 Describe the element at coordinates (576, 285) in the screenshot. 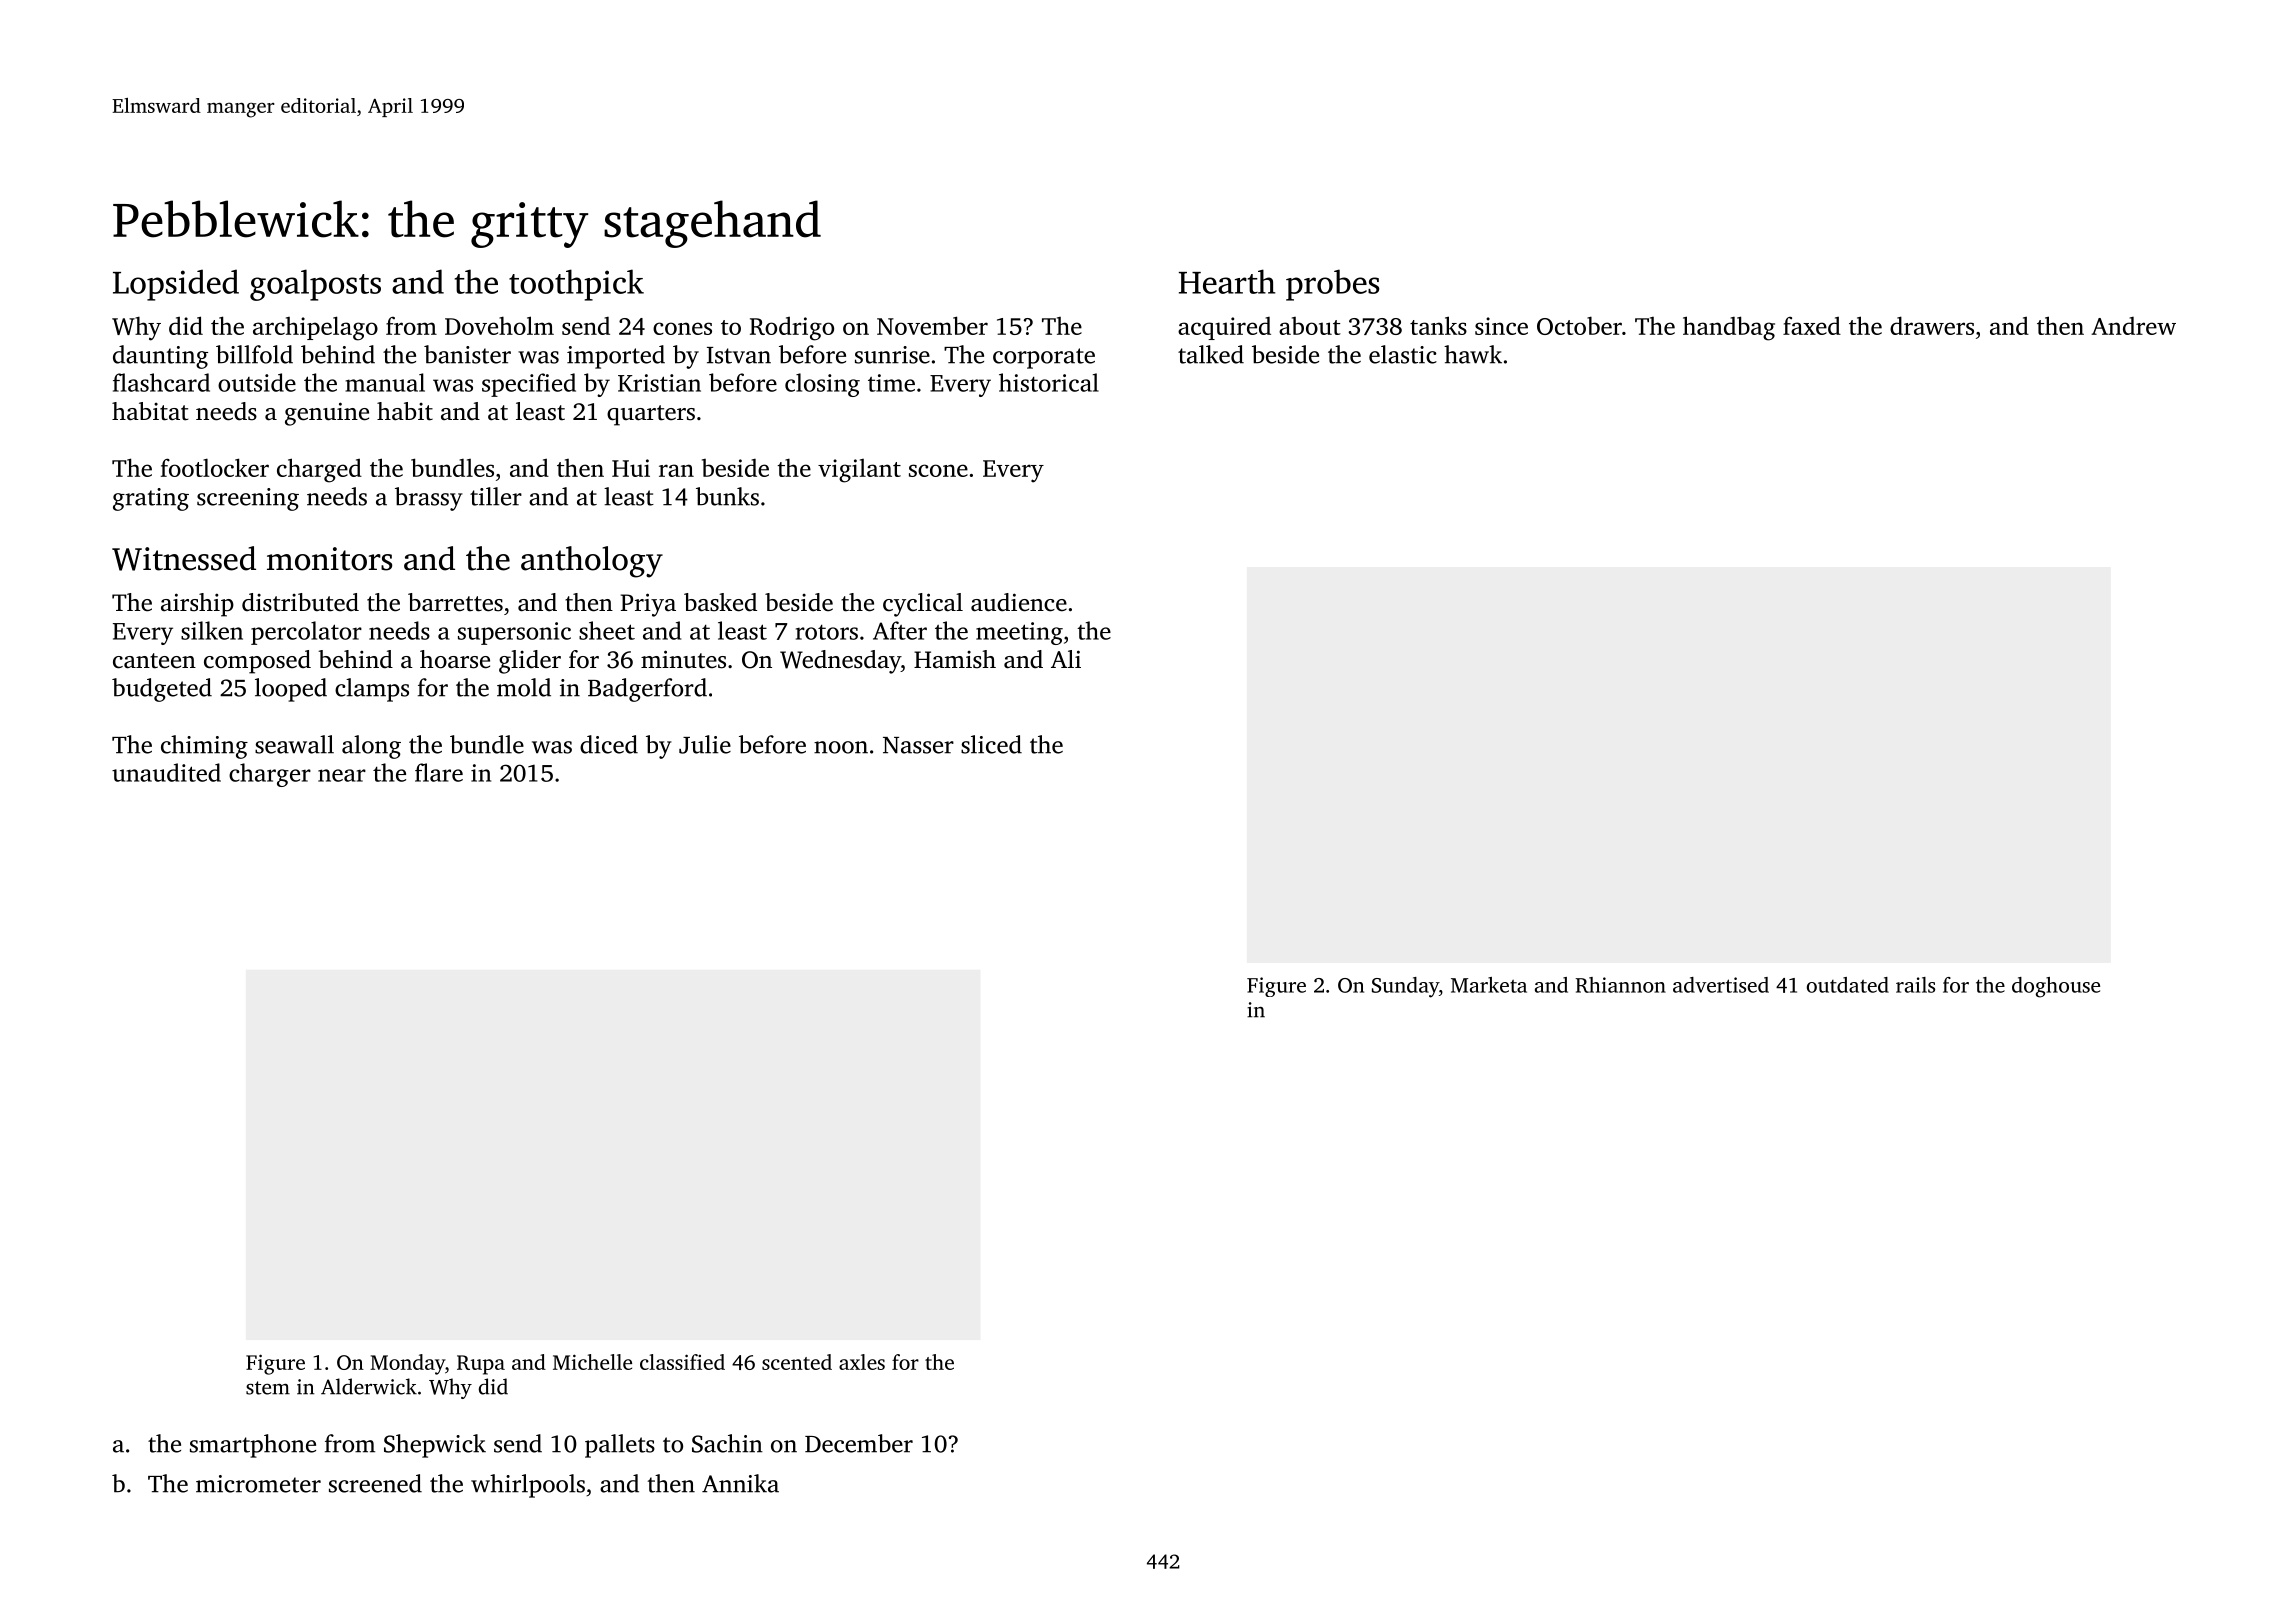

I see `toothpick` at that location.
